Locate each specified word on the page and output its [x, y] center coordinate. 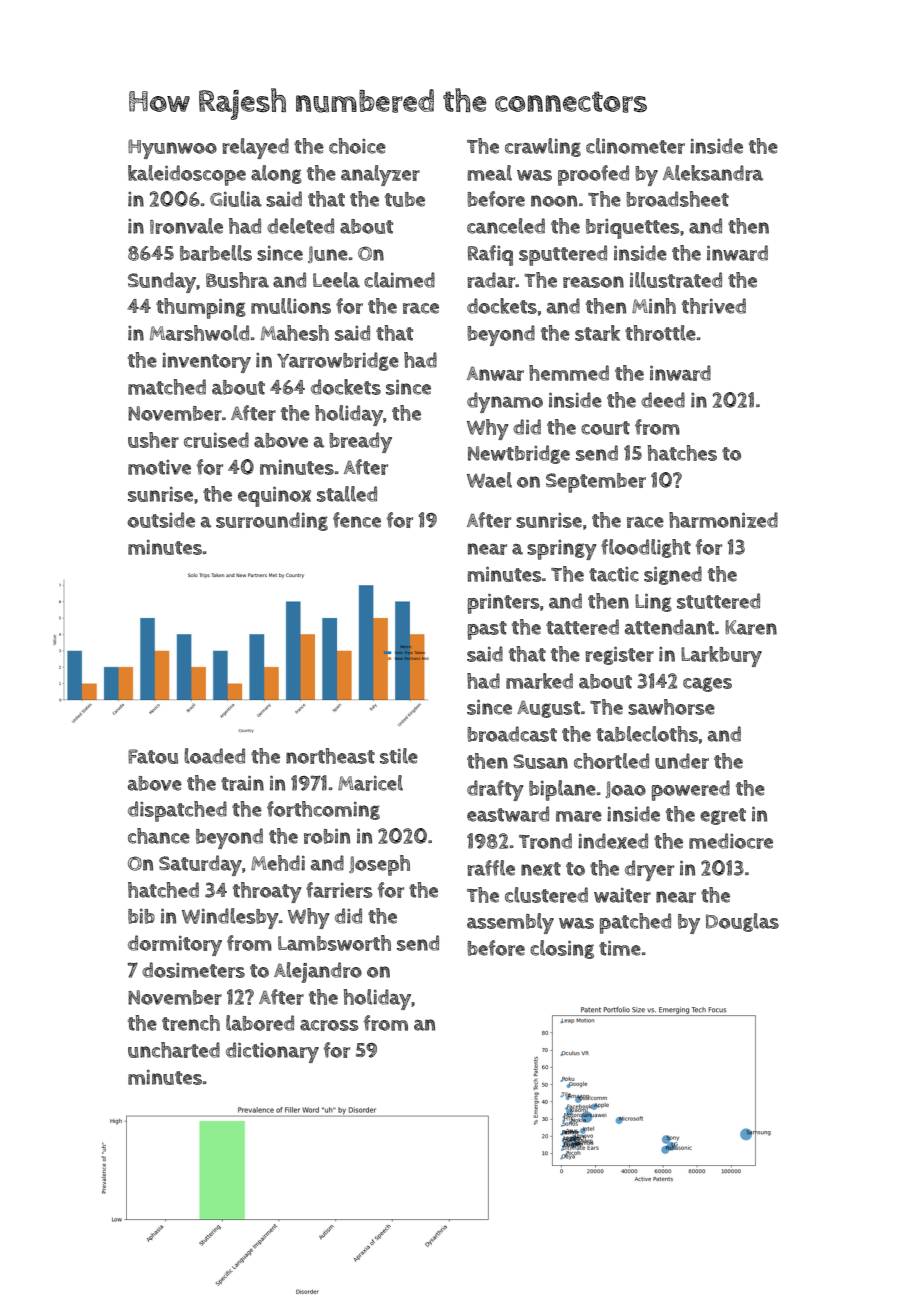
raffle [491, 868]
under [682, 761]
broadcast [512, 734]
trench [191, 1023]
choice [357, 146]
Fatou [153, 756]
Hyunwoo [172, 149]
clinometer [635, 146]
